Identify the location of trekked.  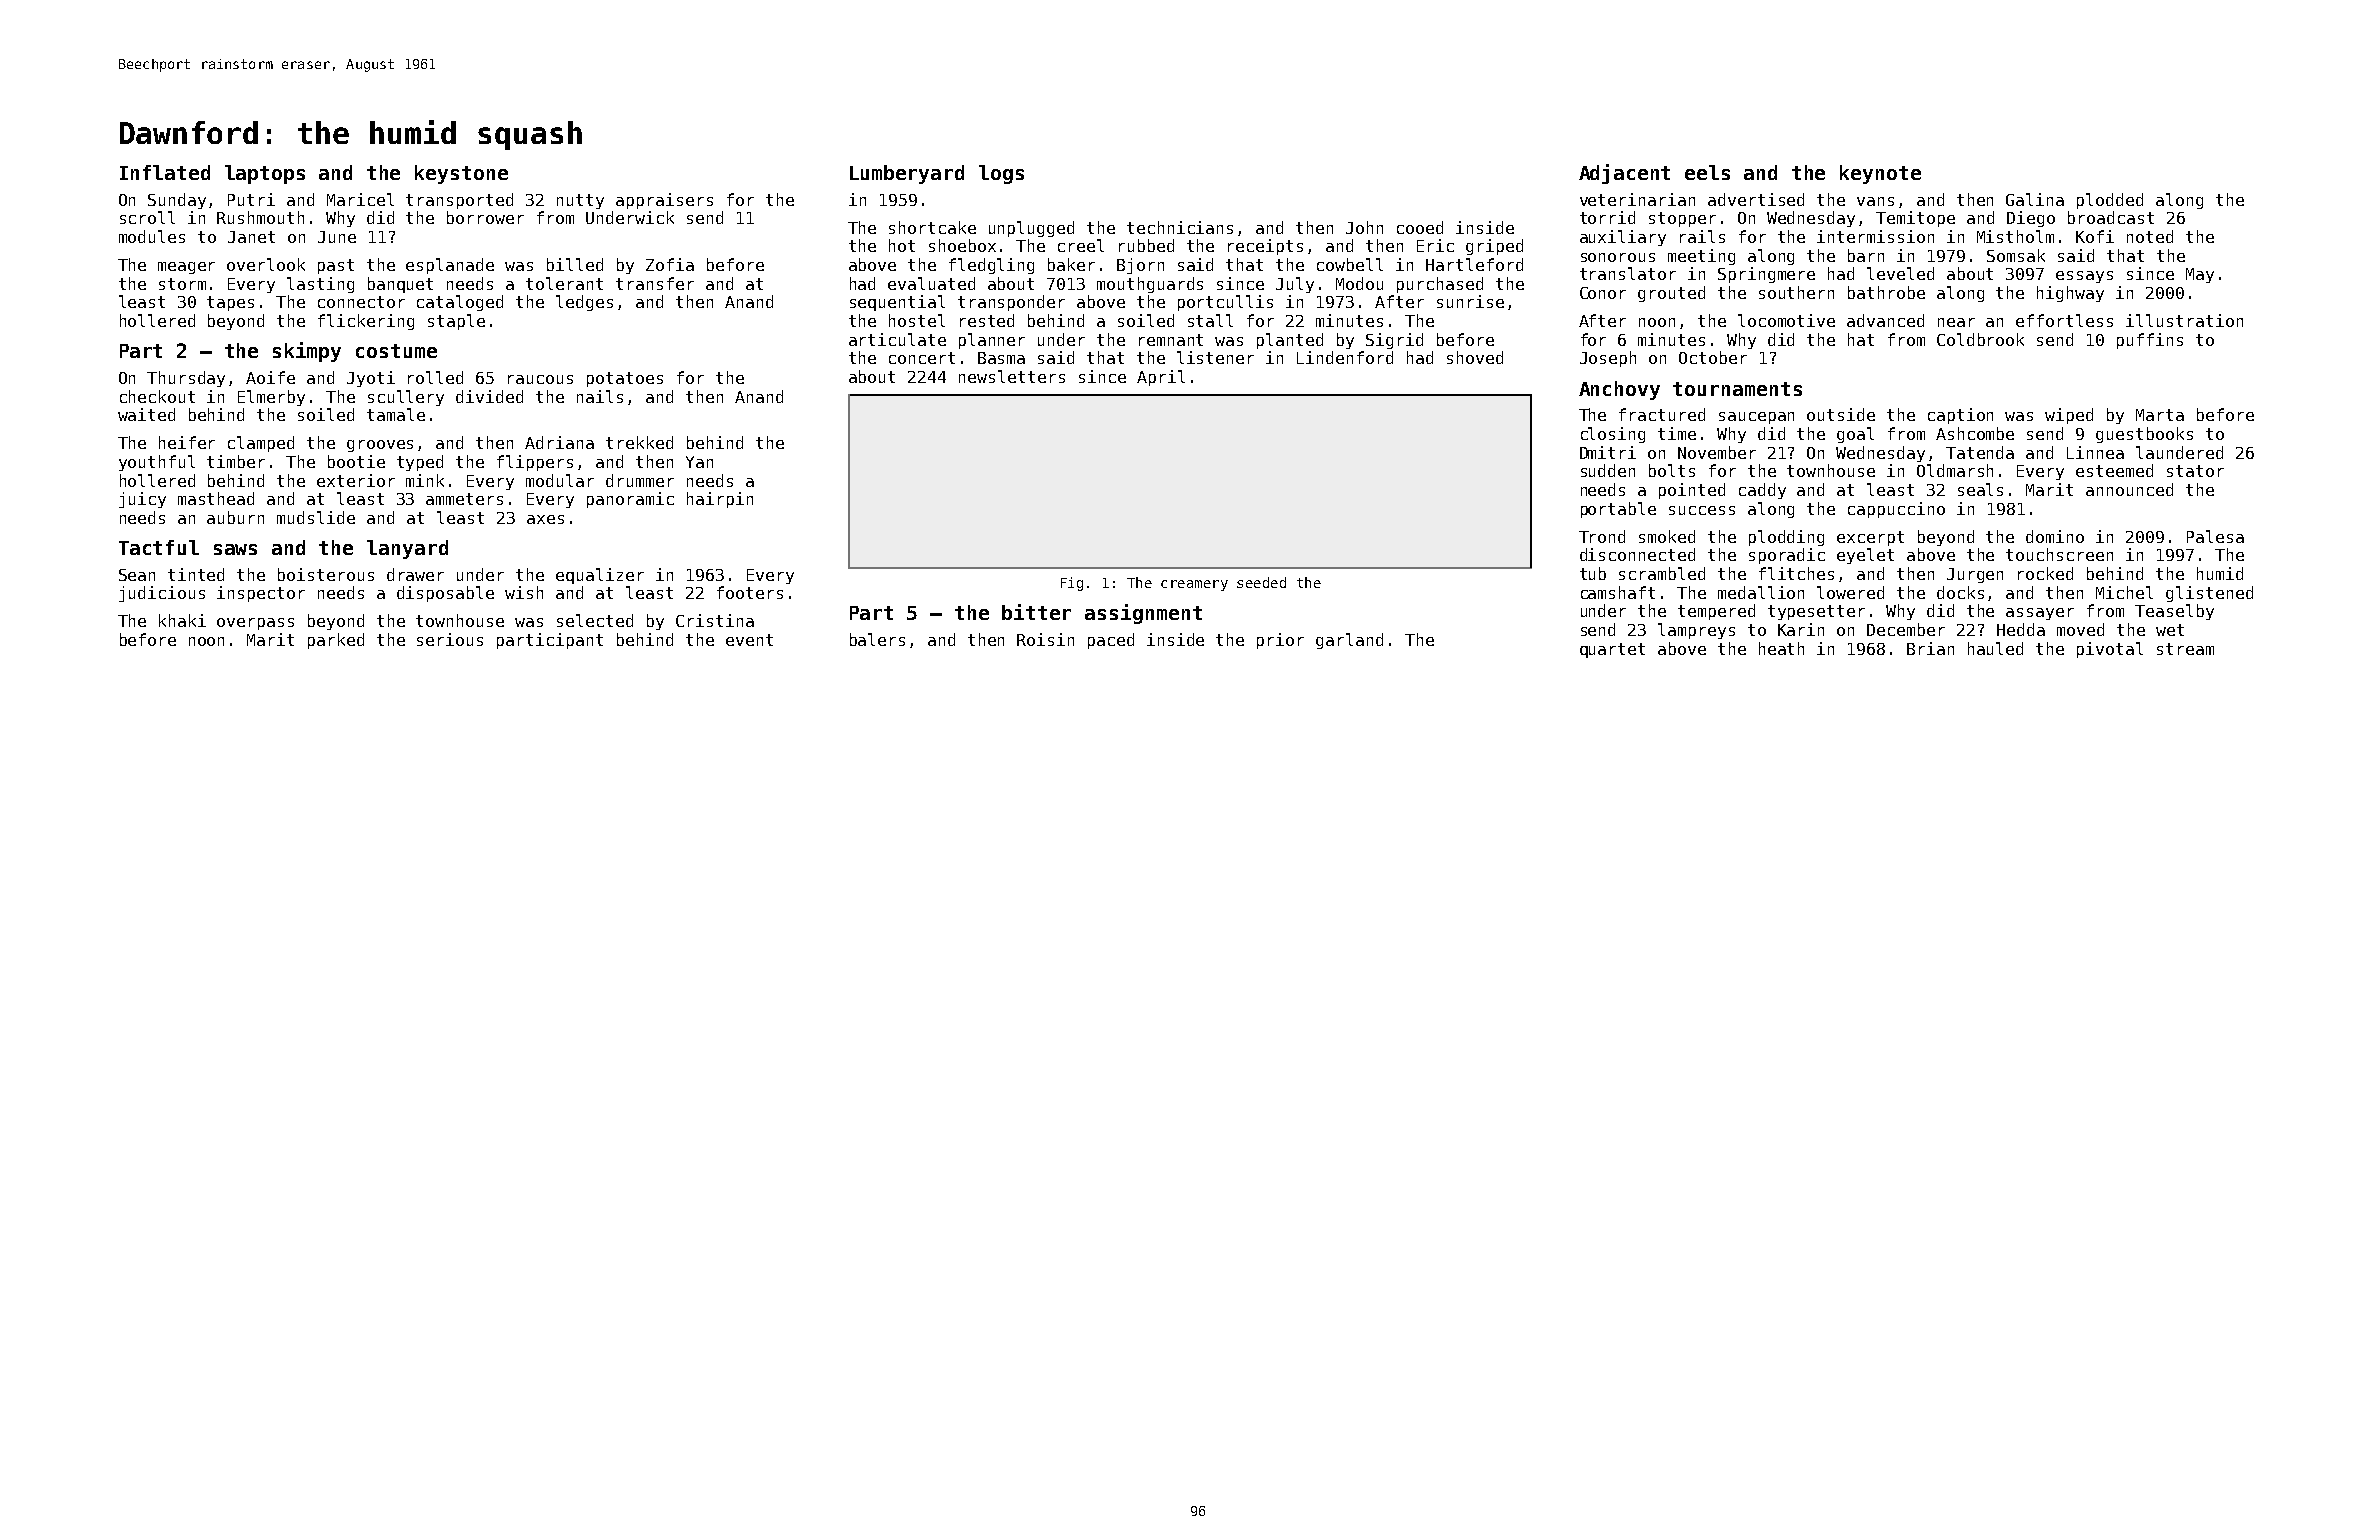
(639, 442).
